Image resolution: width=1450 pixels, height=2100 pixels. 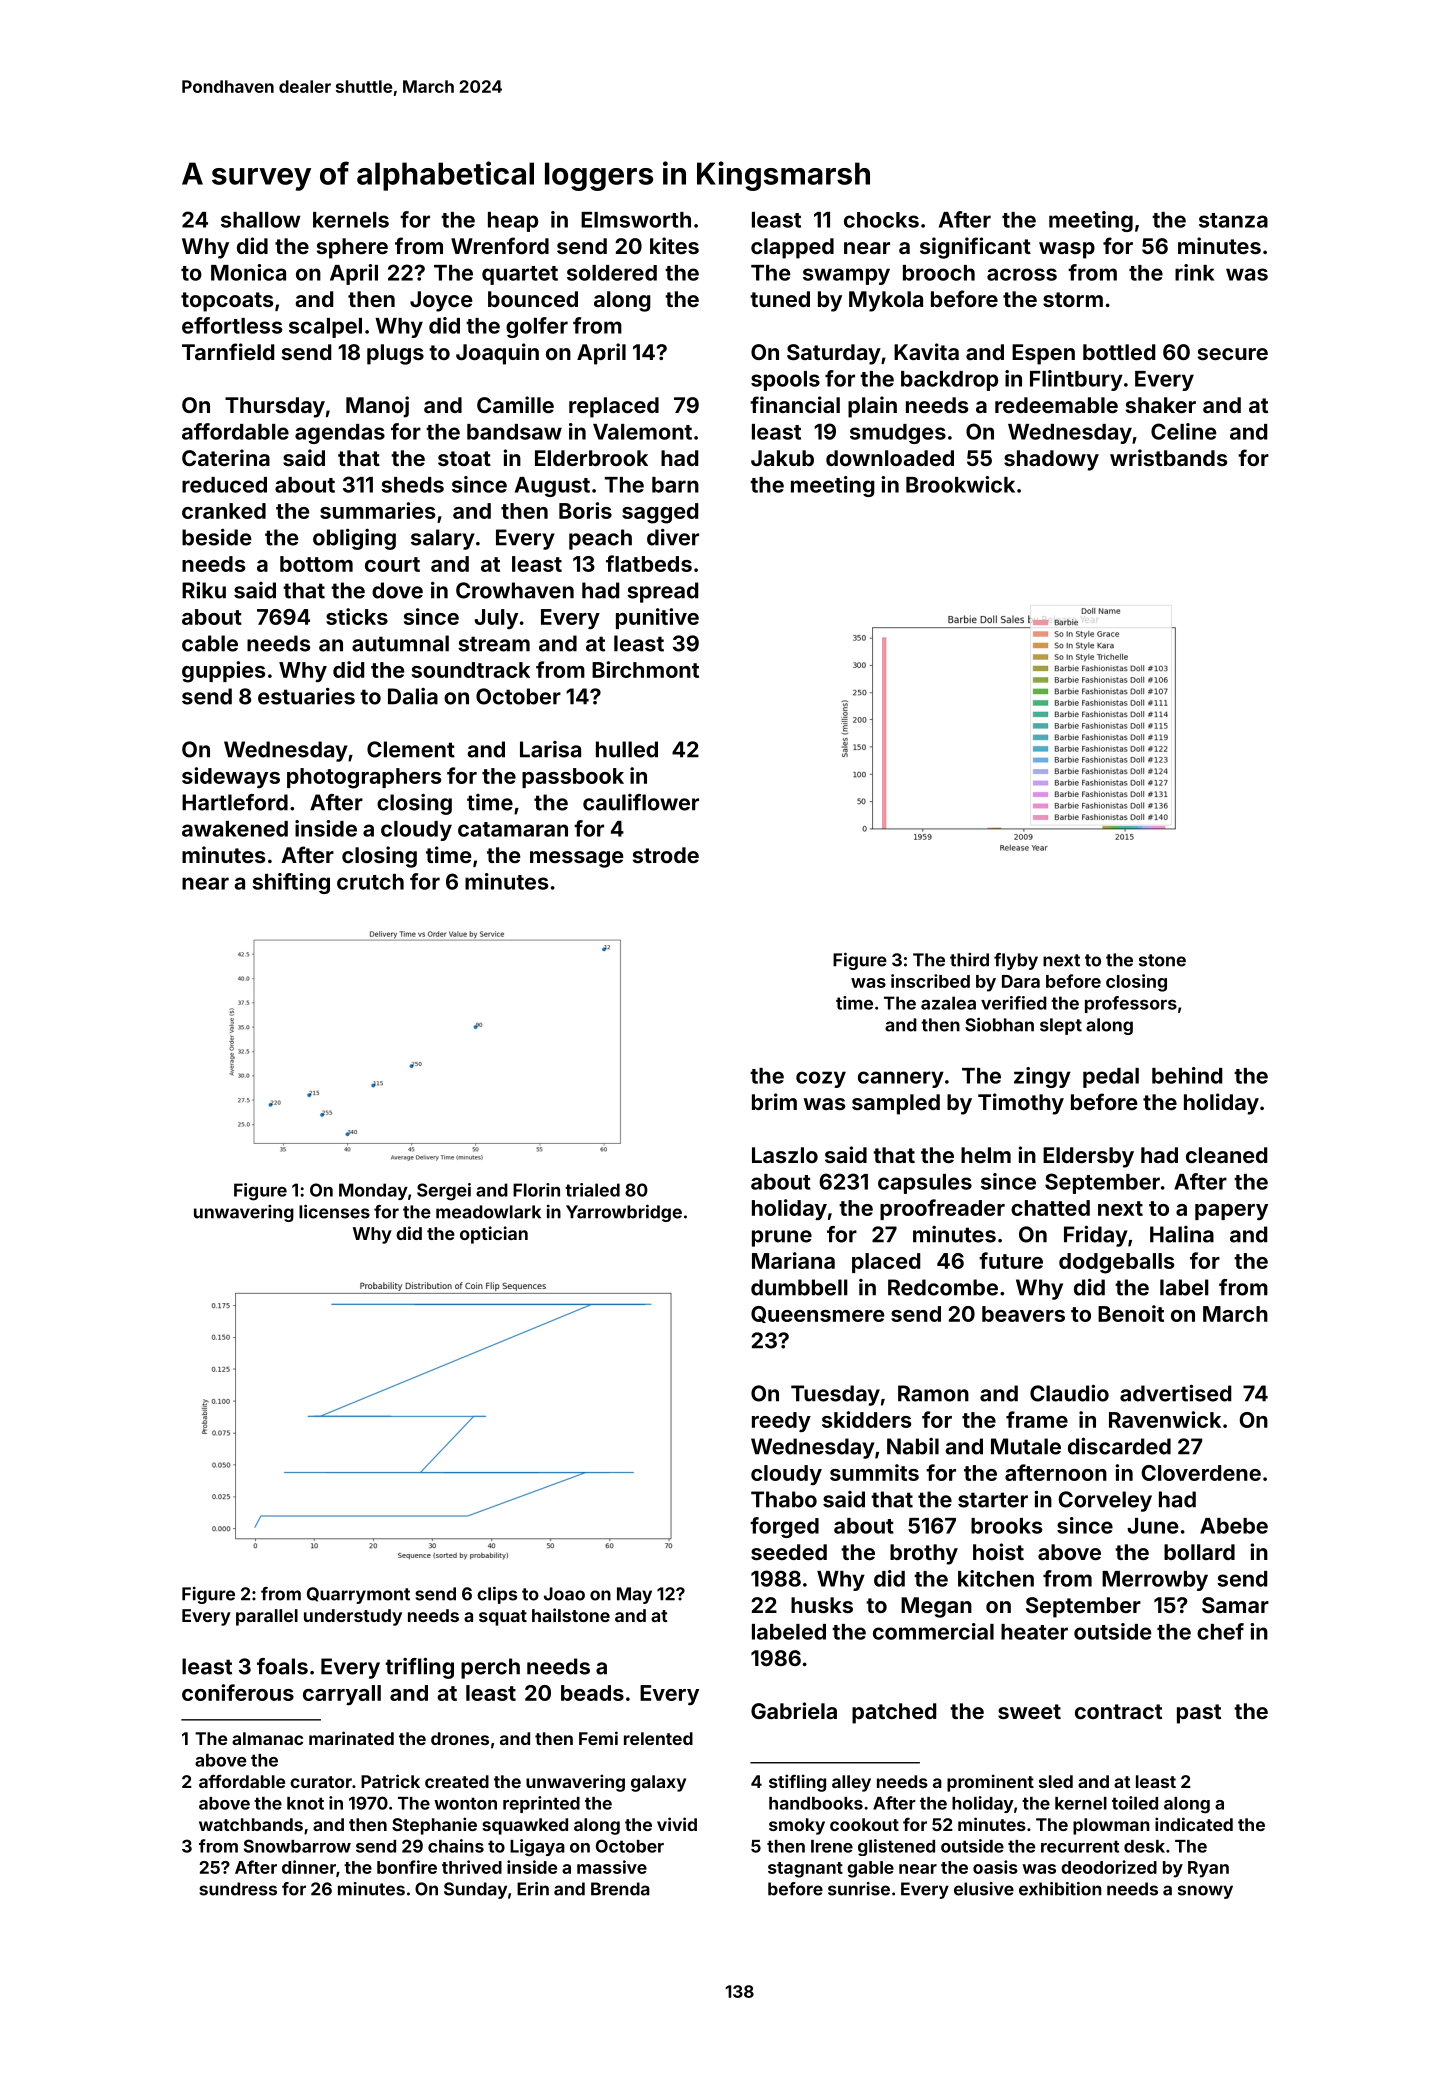 I want to click on patched, so click(x=894, y=1713).
